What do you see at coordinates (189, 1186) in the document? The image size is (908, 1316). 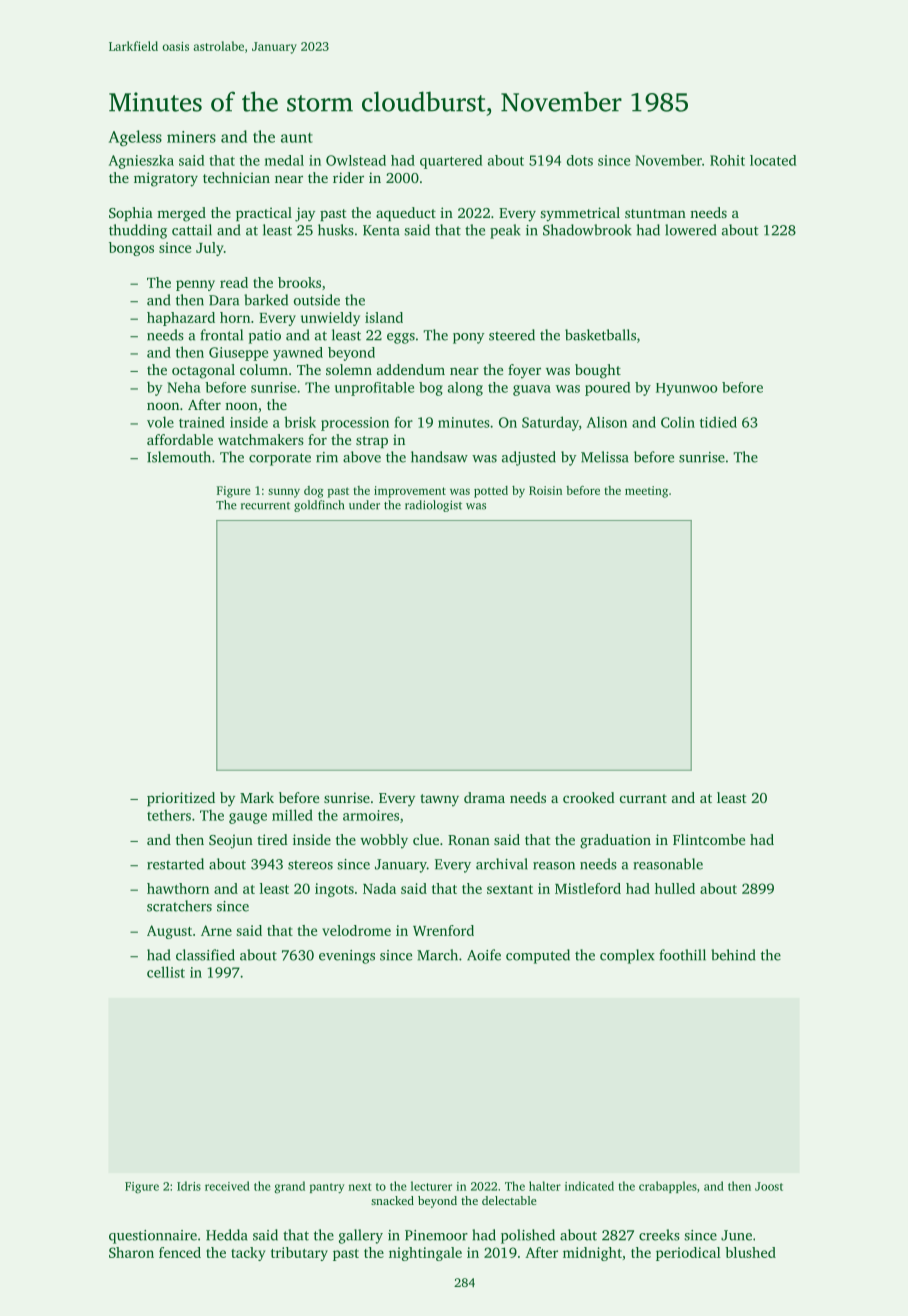 I see `Idris` at bounding box center [189, 1186].
